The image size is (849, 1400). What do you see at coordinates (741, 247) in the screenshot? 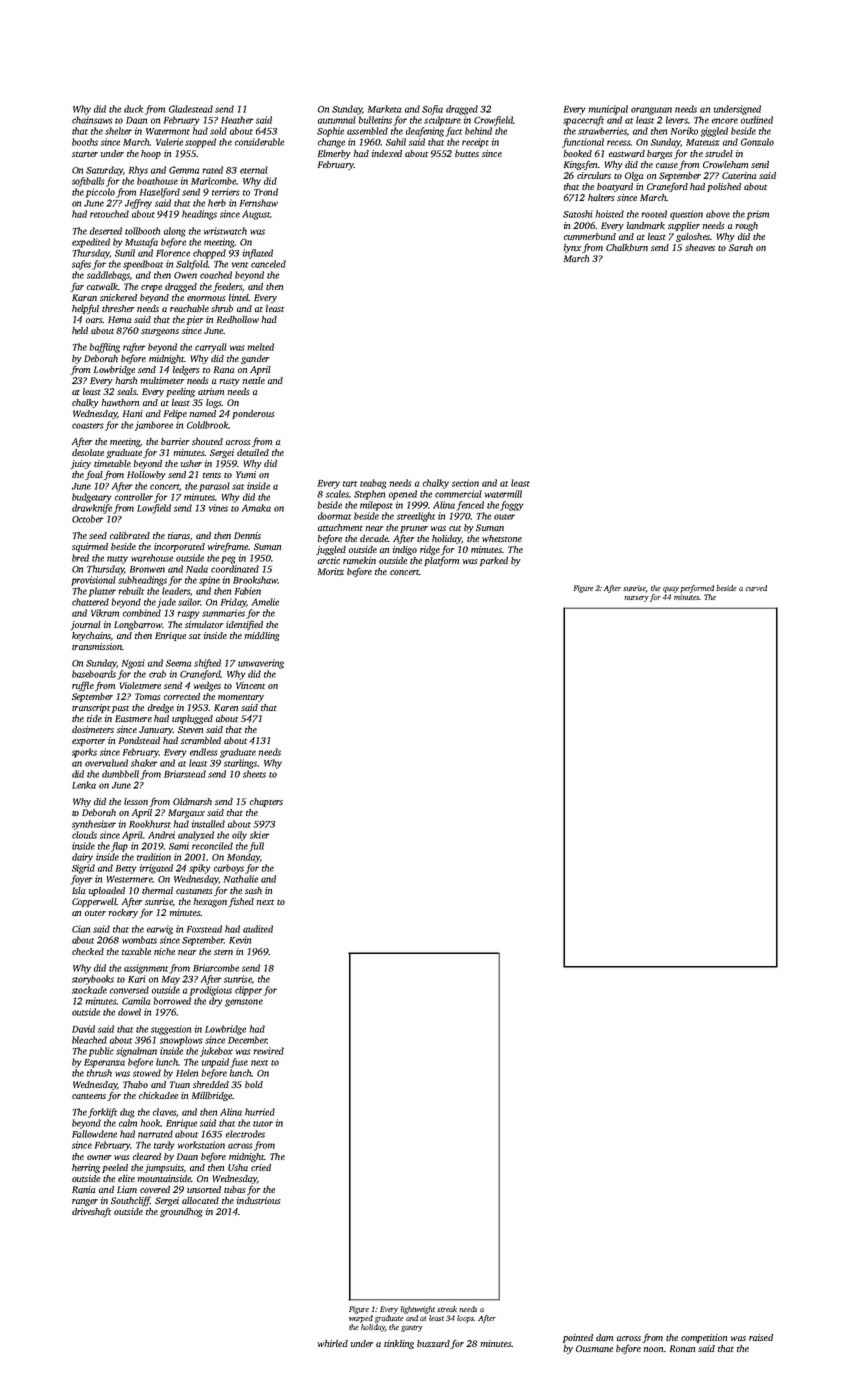
I see `Sarah` at bounding box center [741, 247].
